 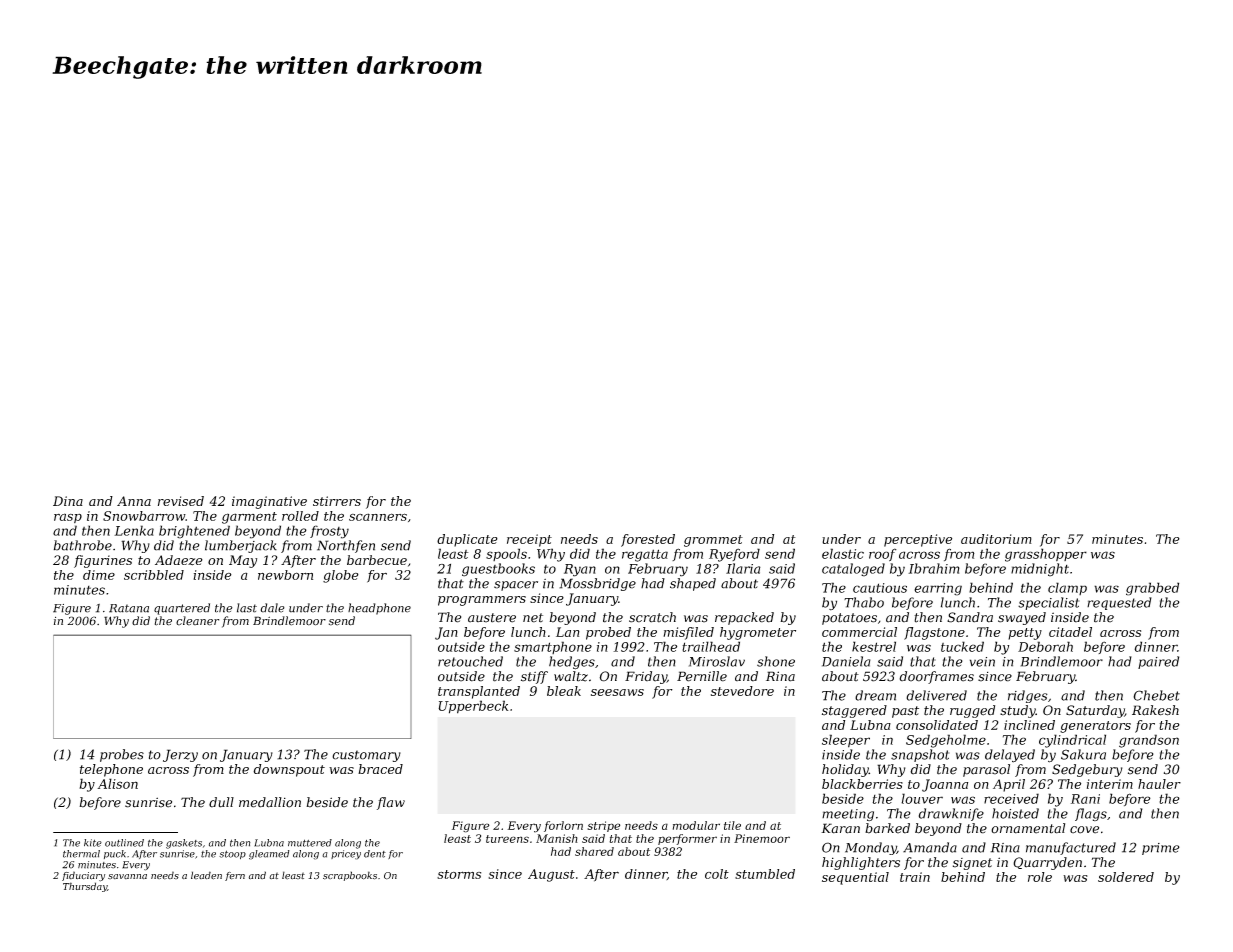 I want to click on August, so click(x=551, y=875).
